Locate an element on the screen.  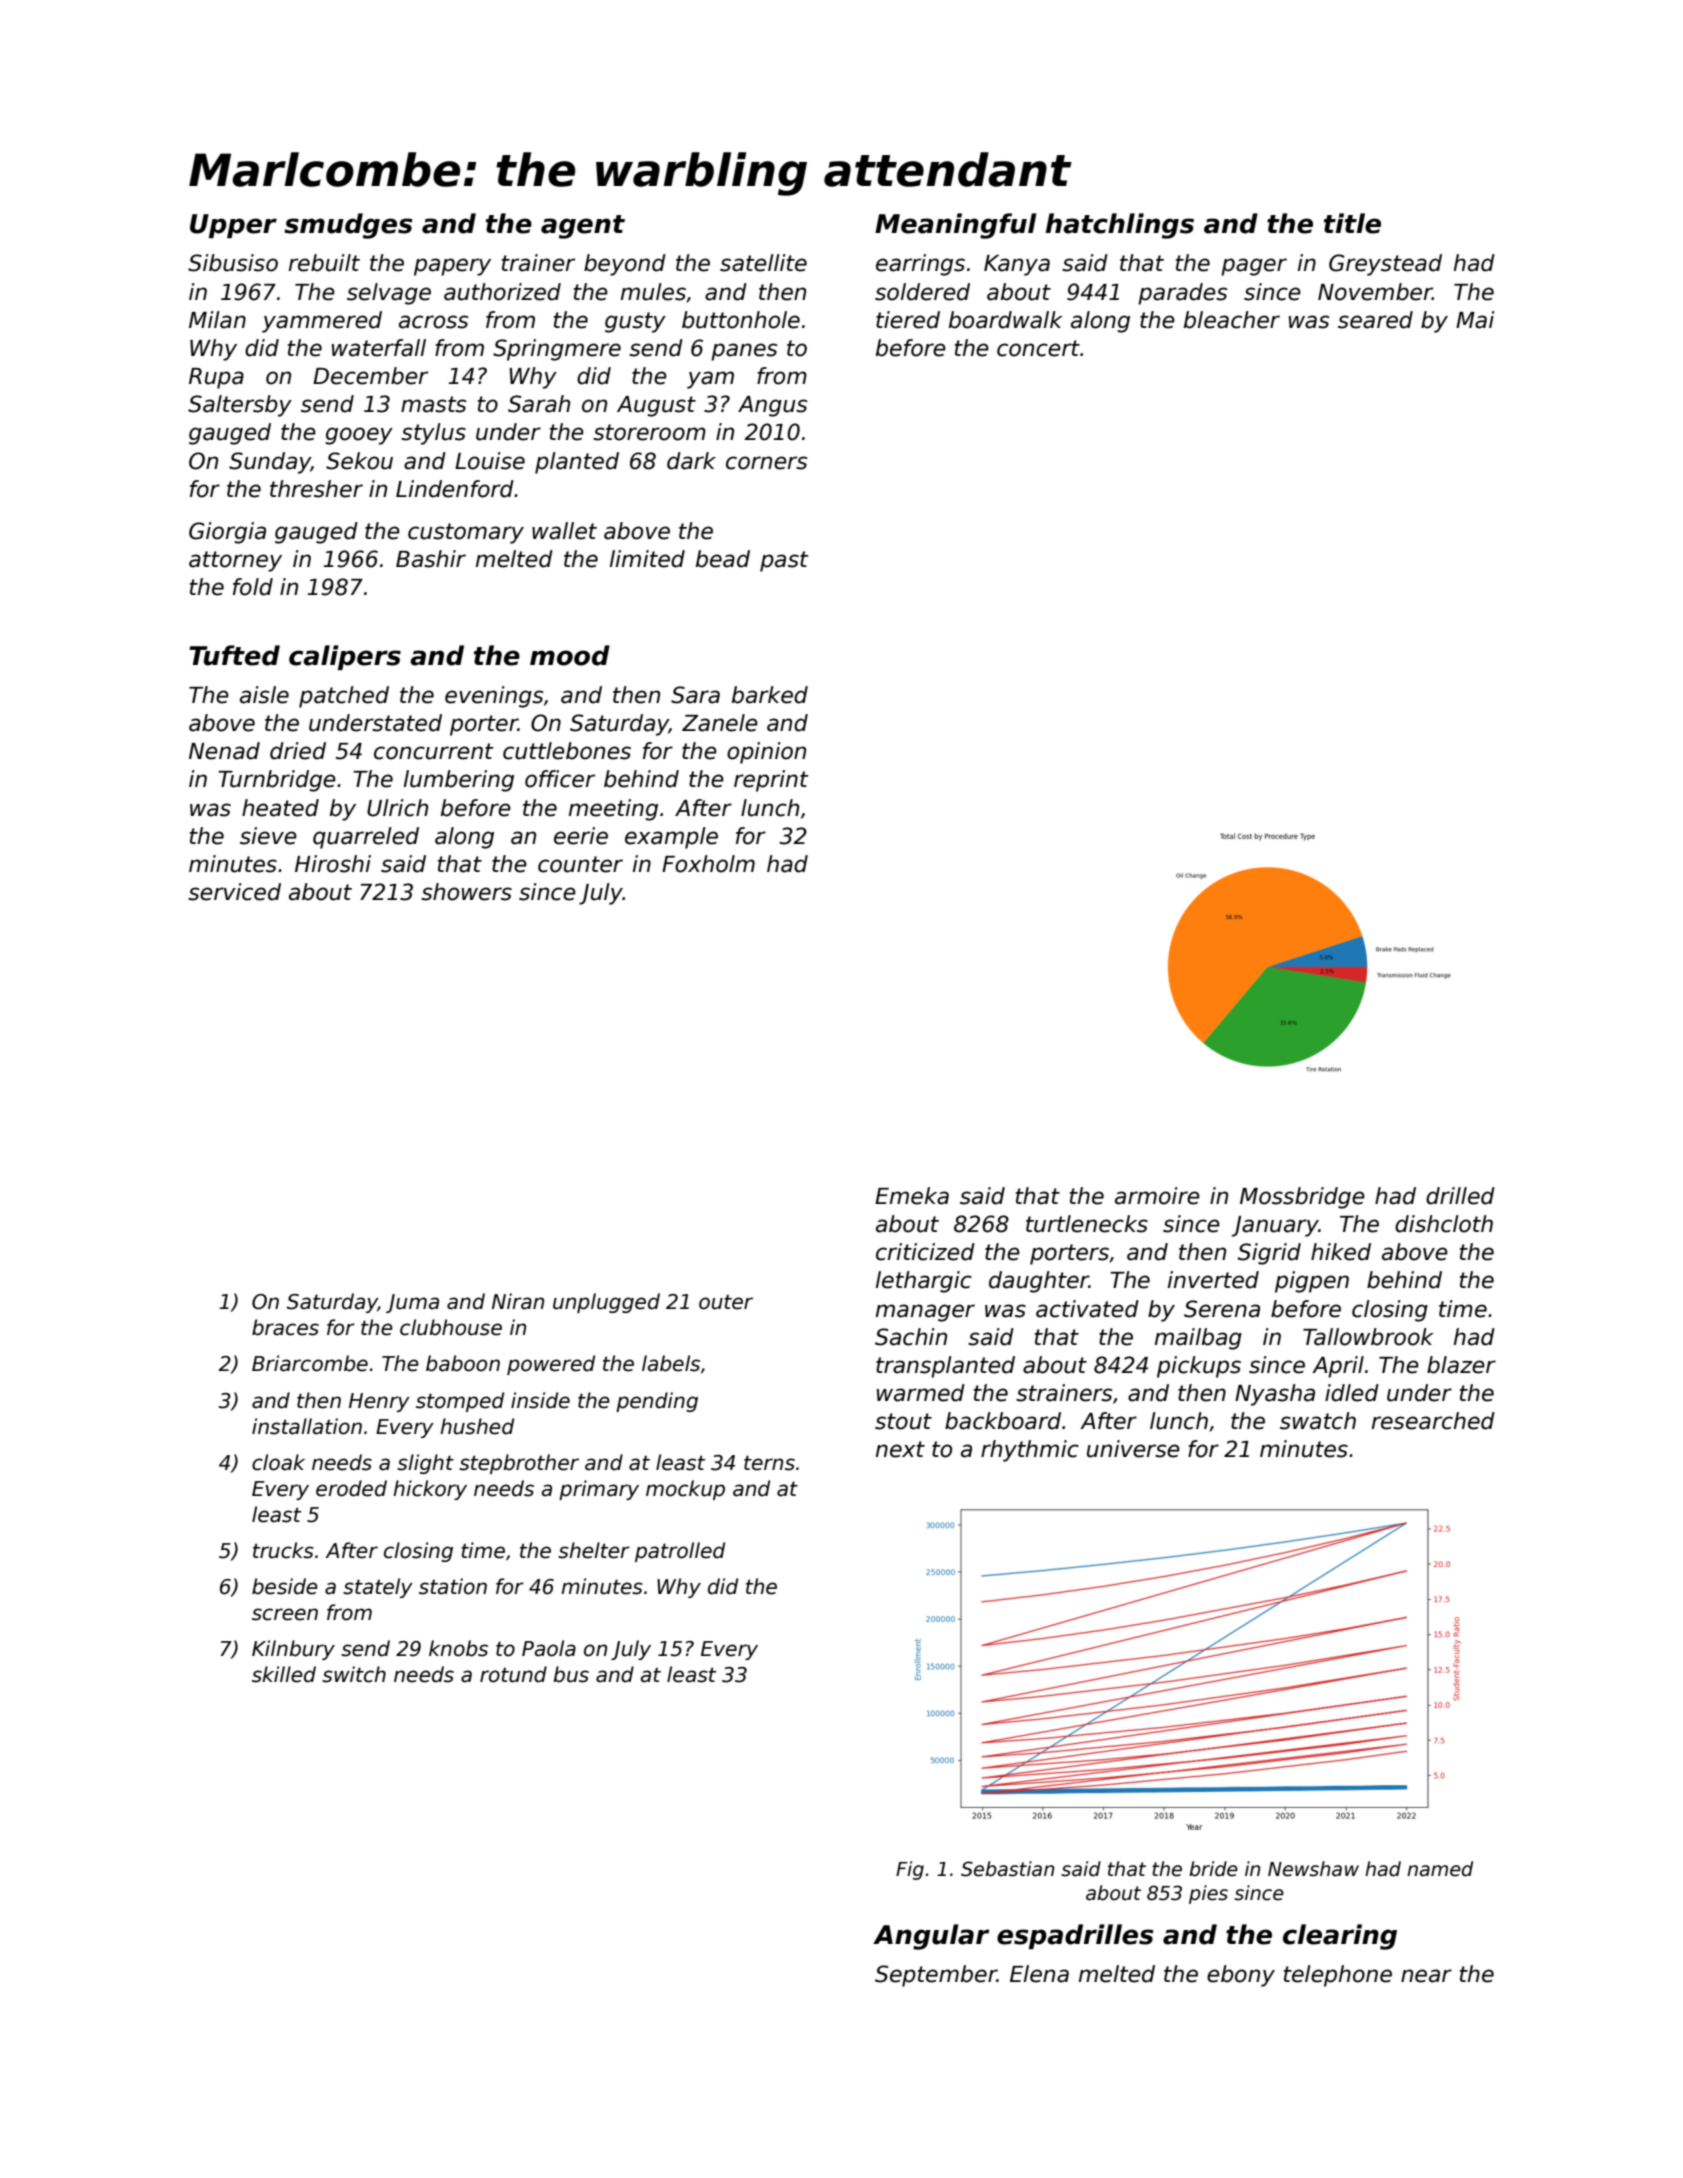
seared is located at coordinates (1375, 320).
